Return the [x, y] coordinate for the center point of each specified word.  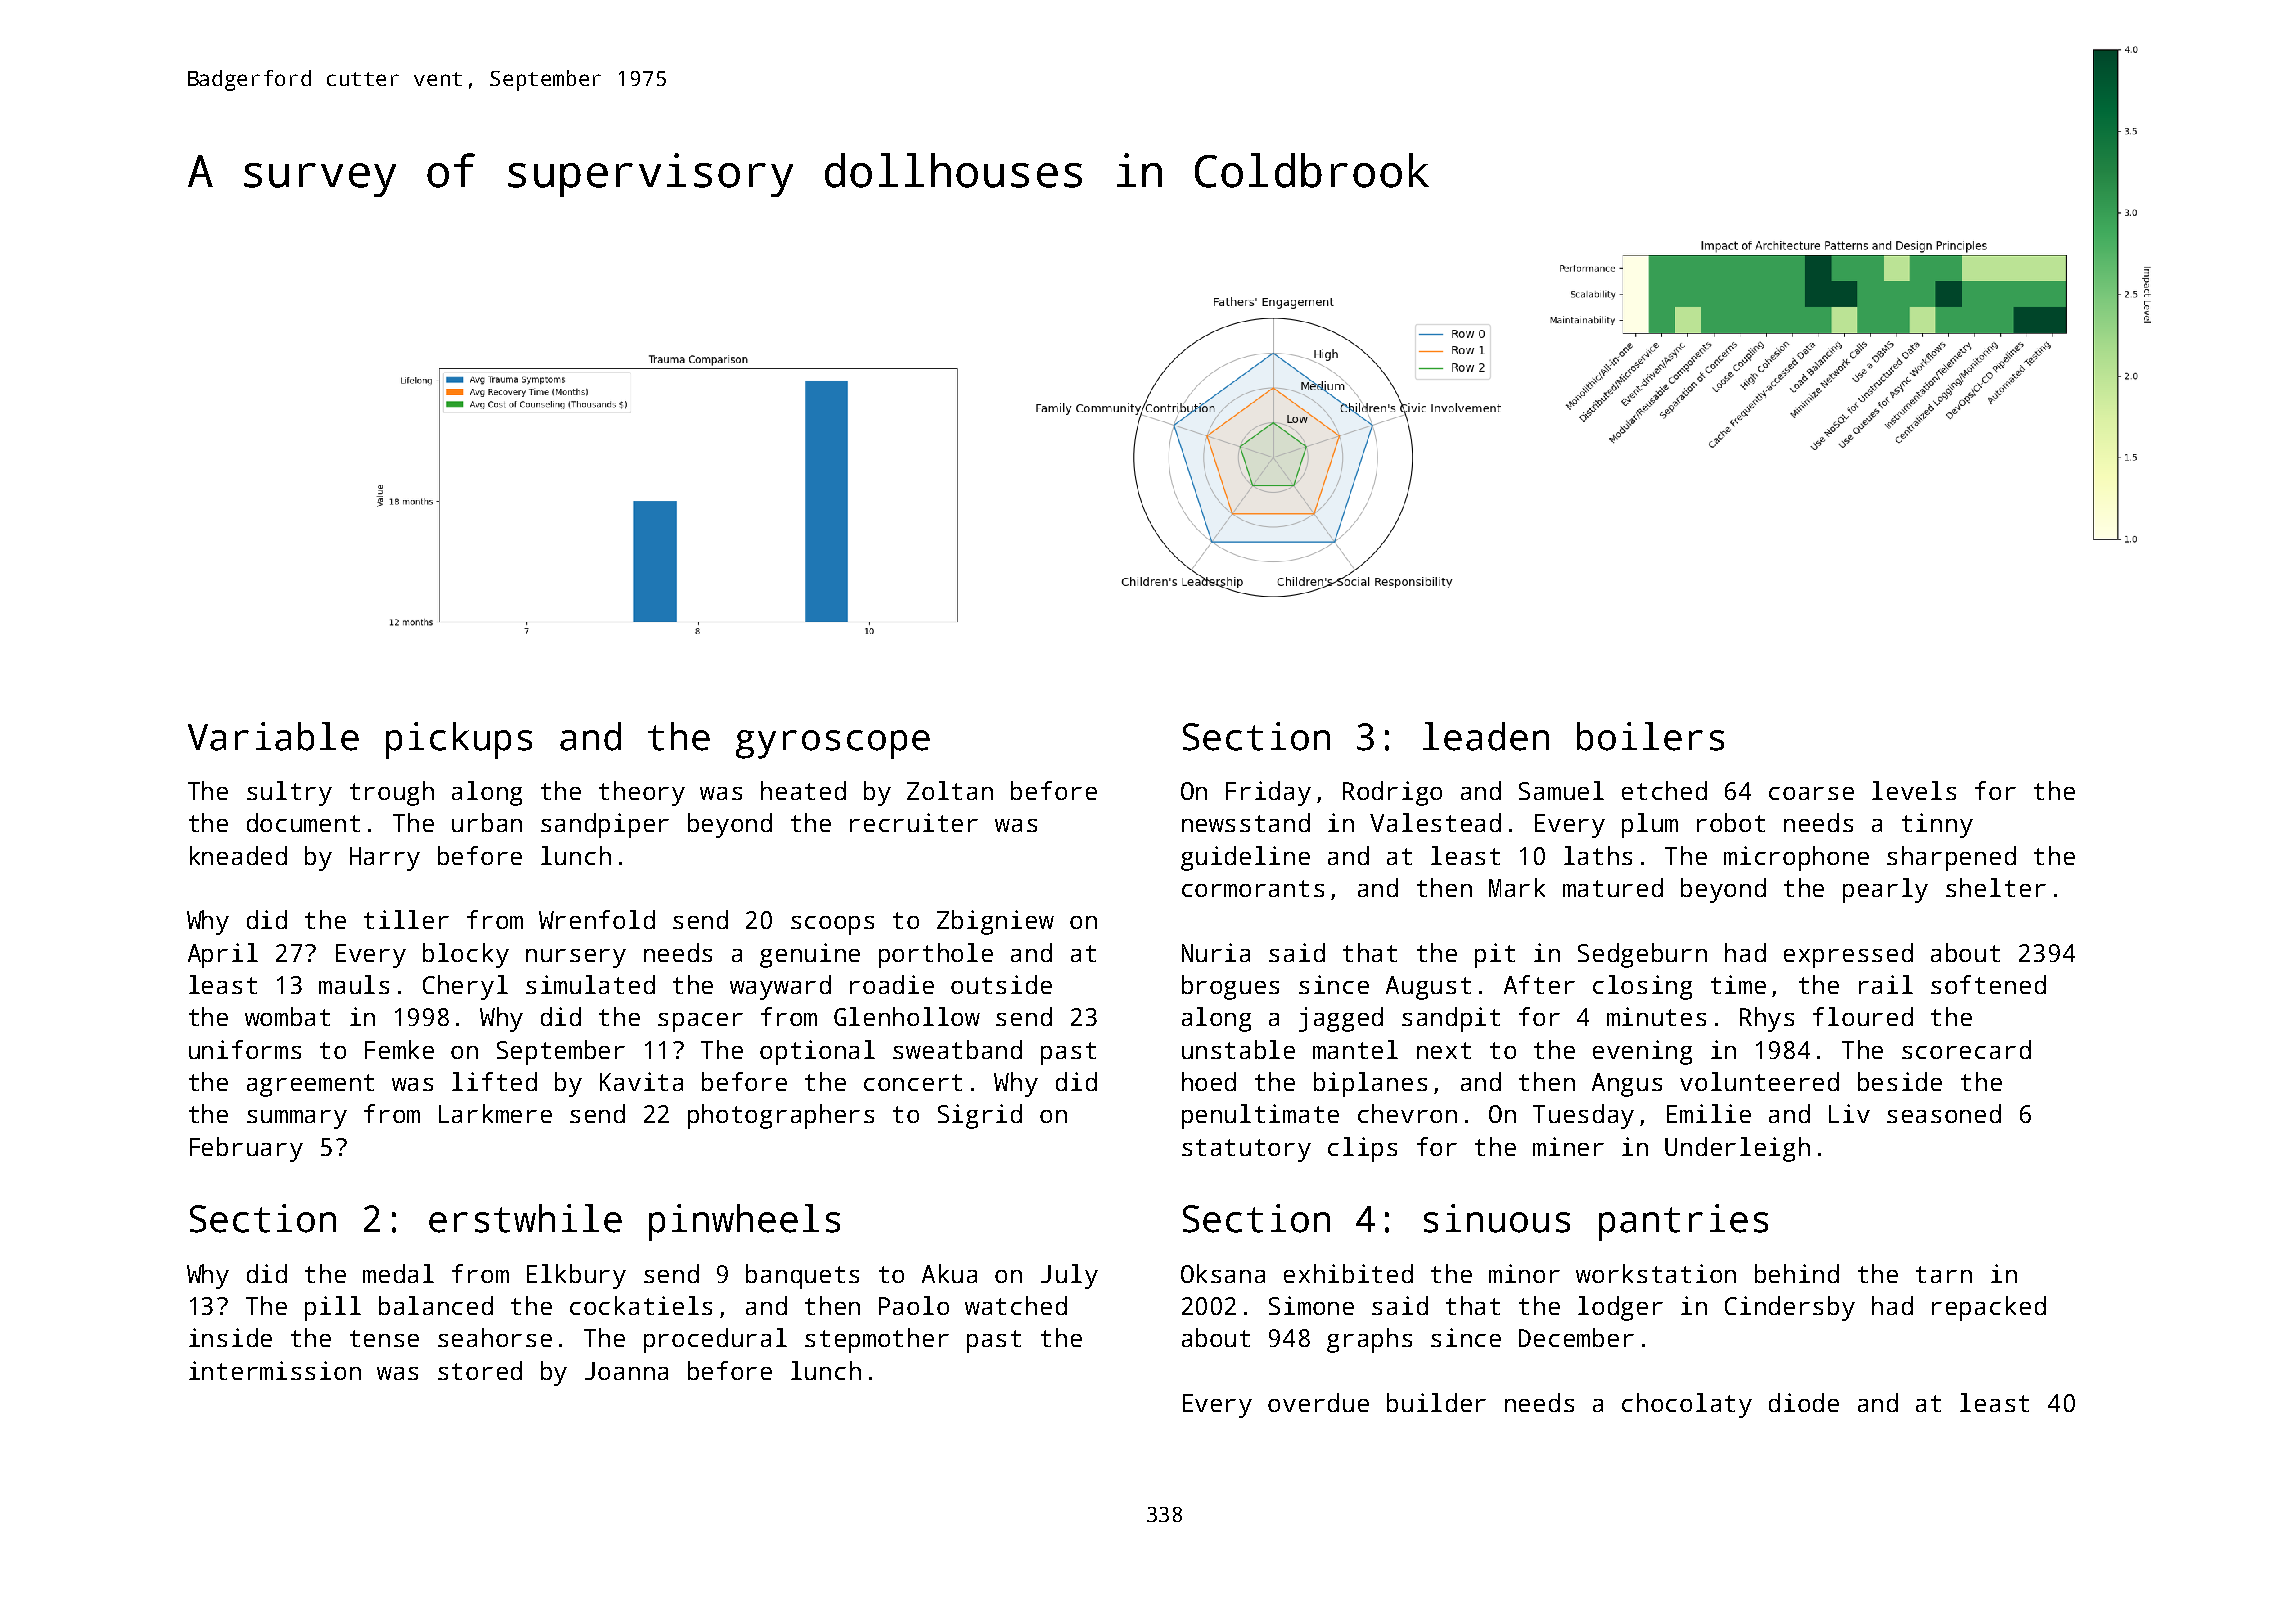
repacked [1989, 1308]
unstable [1238, 1049]
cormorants [1253, 888]
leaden [1486, 736]
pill [333, 1308]
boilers [1650, 736]
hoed [1209, 1081]
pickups [459, 740]
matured [1613, 887]
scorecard [1966, 1049]
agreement [310, 1085]
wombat [287, 1016]
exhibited [1348, 1273]
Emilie [1709, 1113]
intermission [275, 1370]
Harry [385, 859]
